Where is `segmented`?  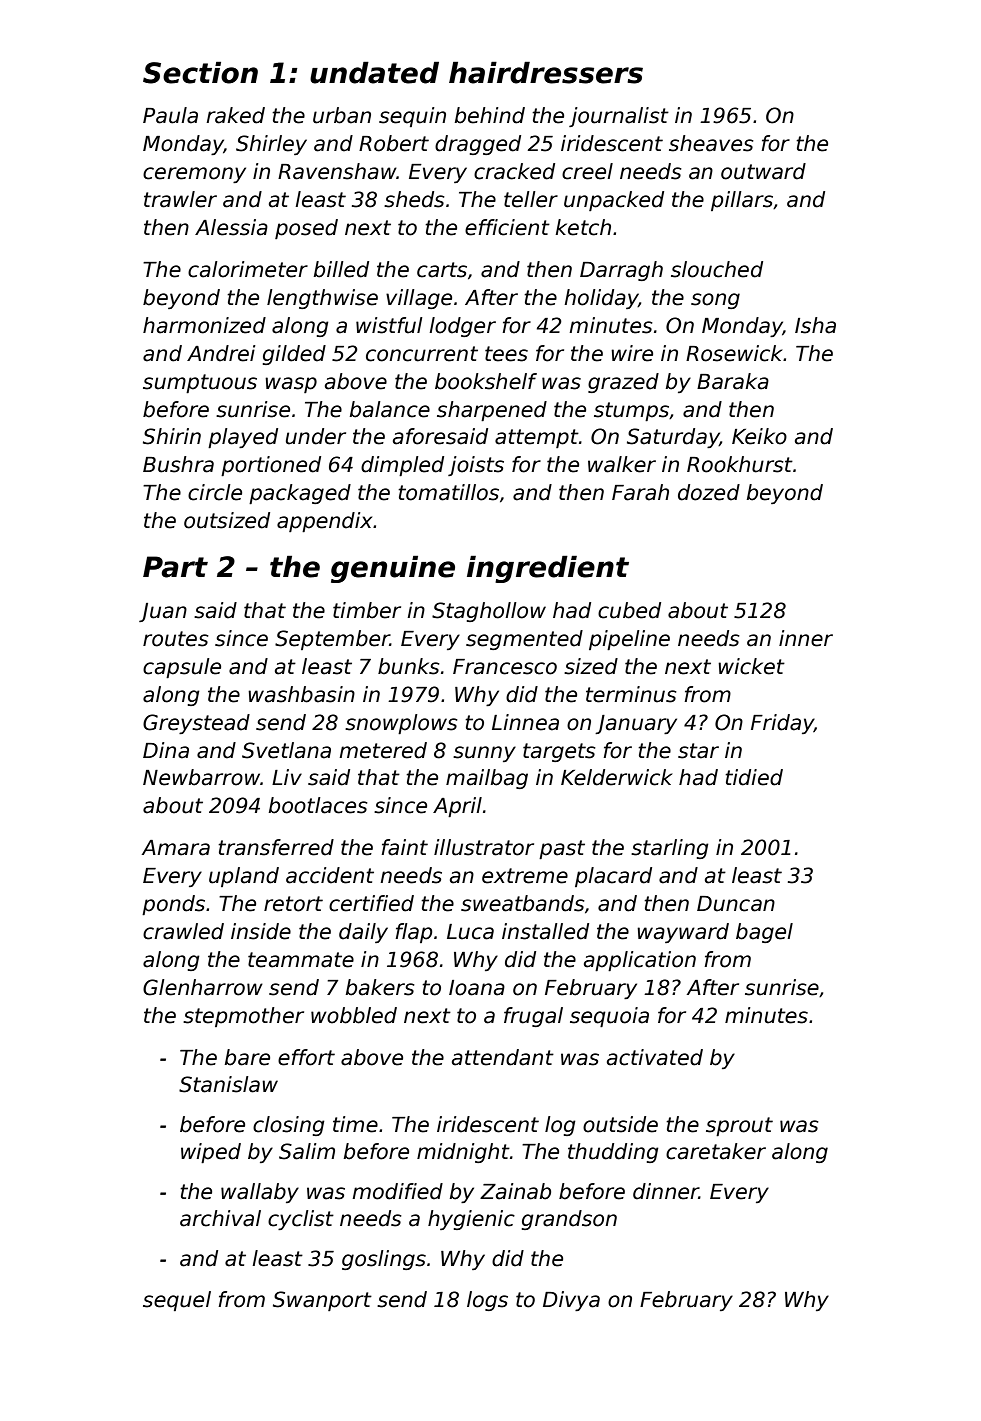
segmented is located at coordinates (524, 640).
